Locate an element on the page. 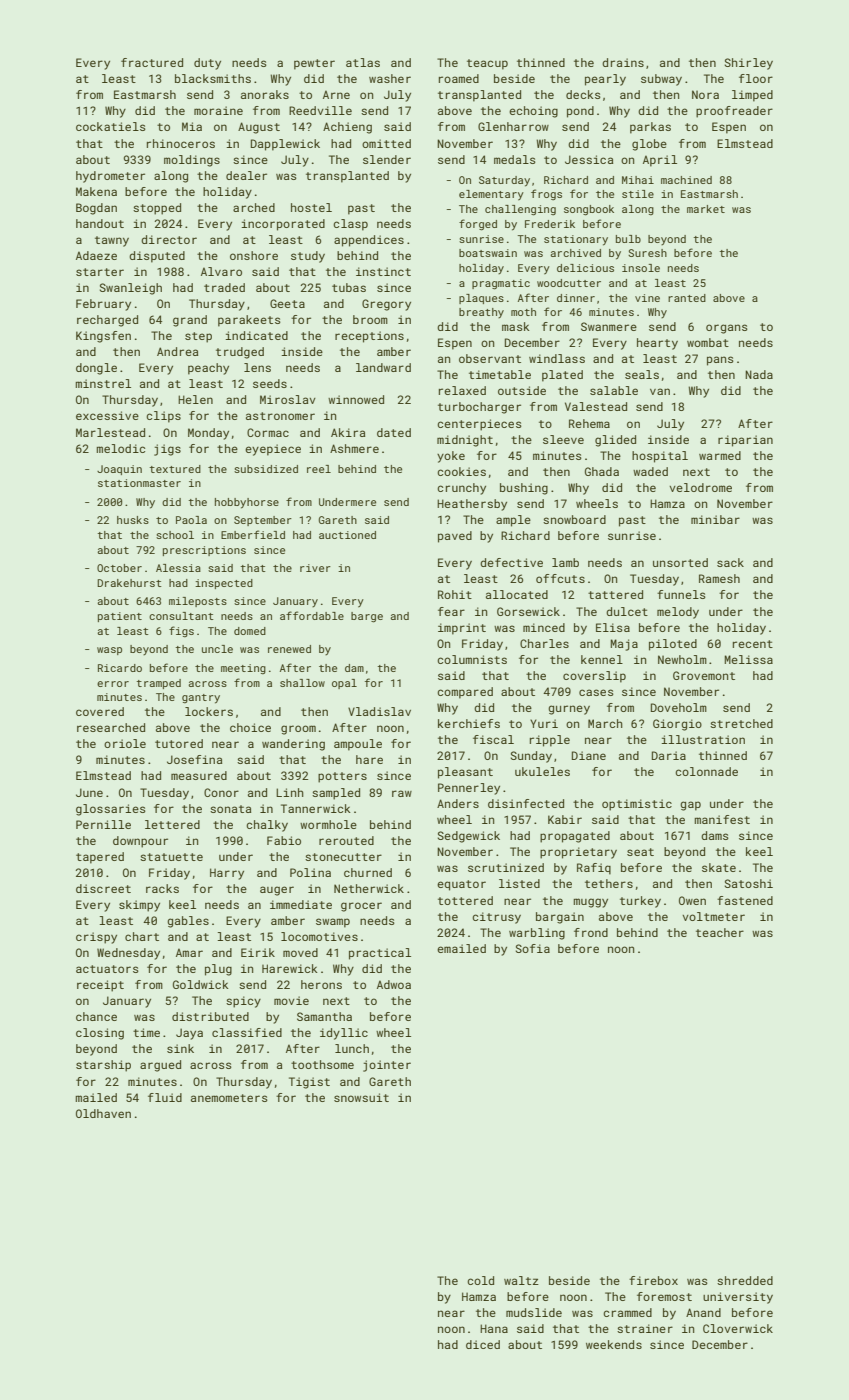 This image has width=849, height=1400. Sofia is located at coordinates (533, 948).
